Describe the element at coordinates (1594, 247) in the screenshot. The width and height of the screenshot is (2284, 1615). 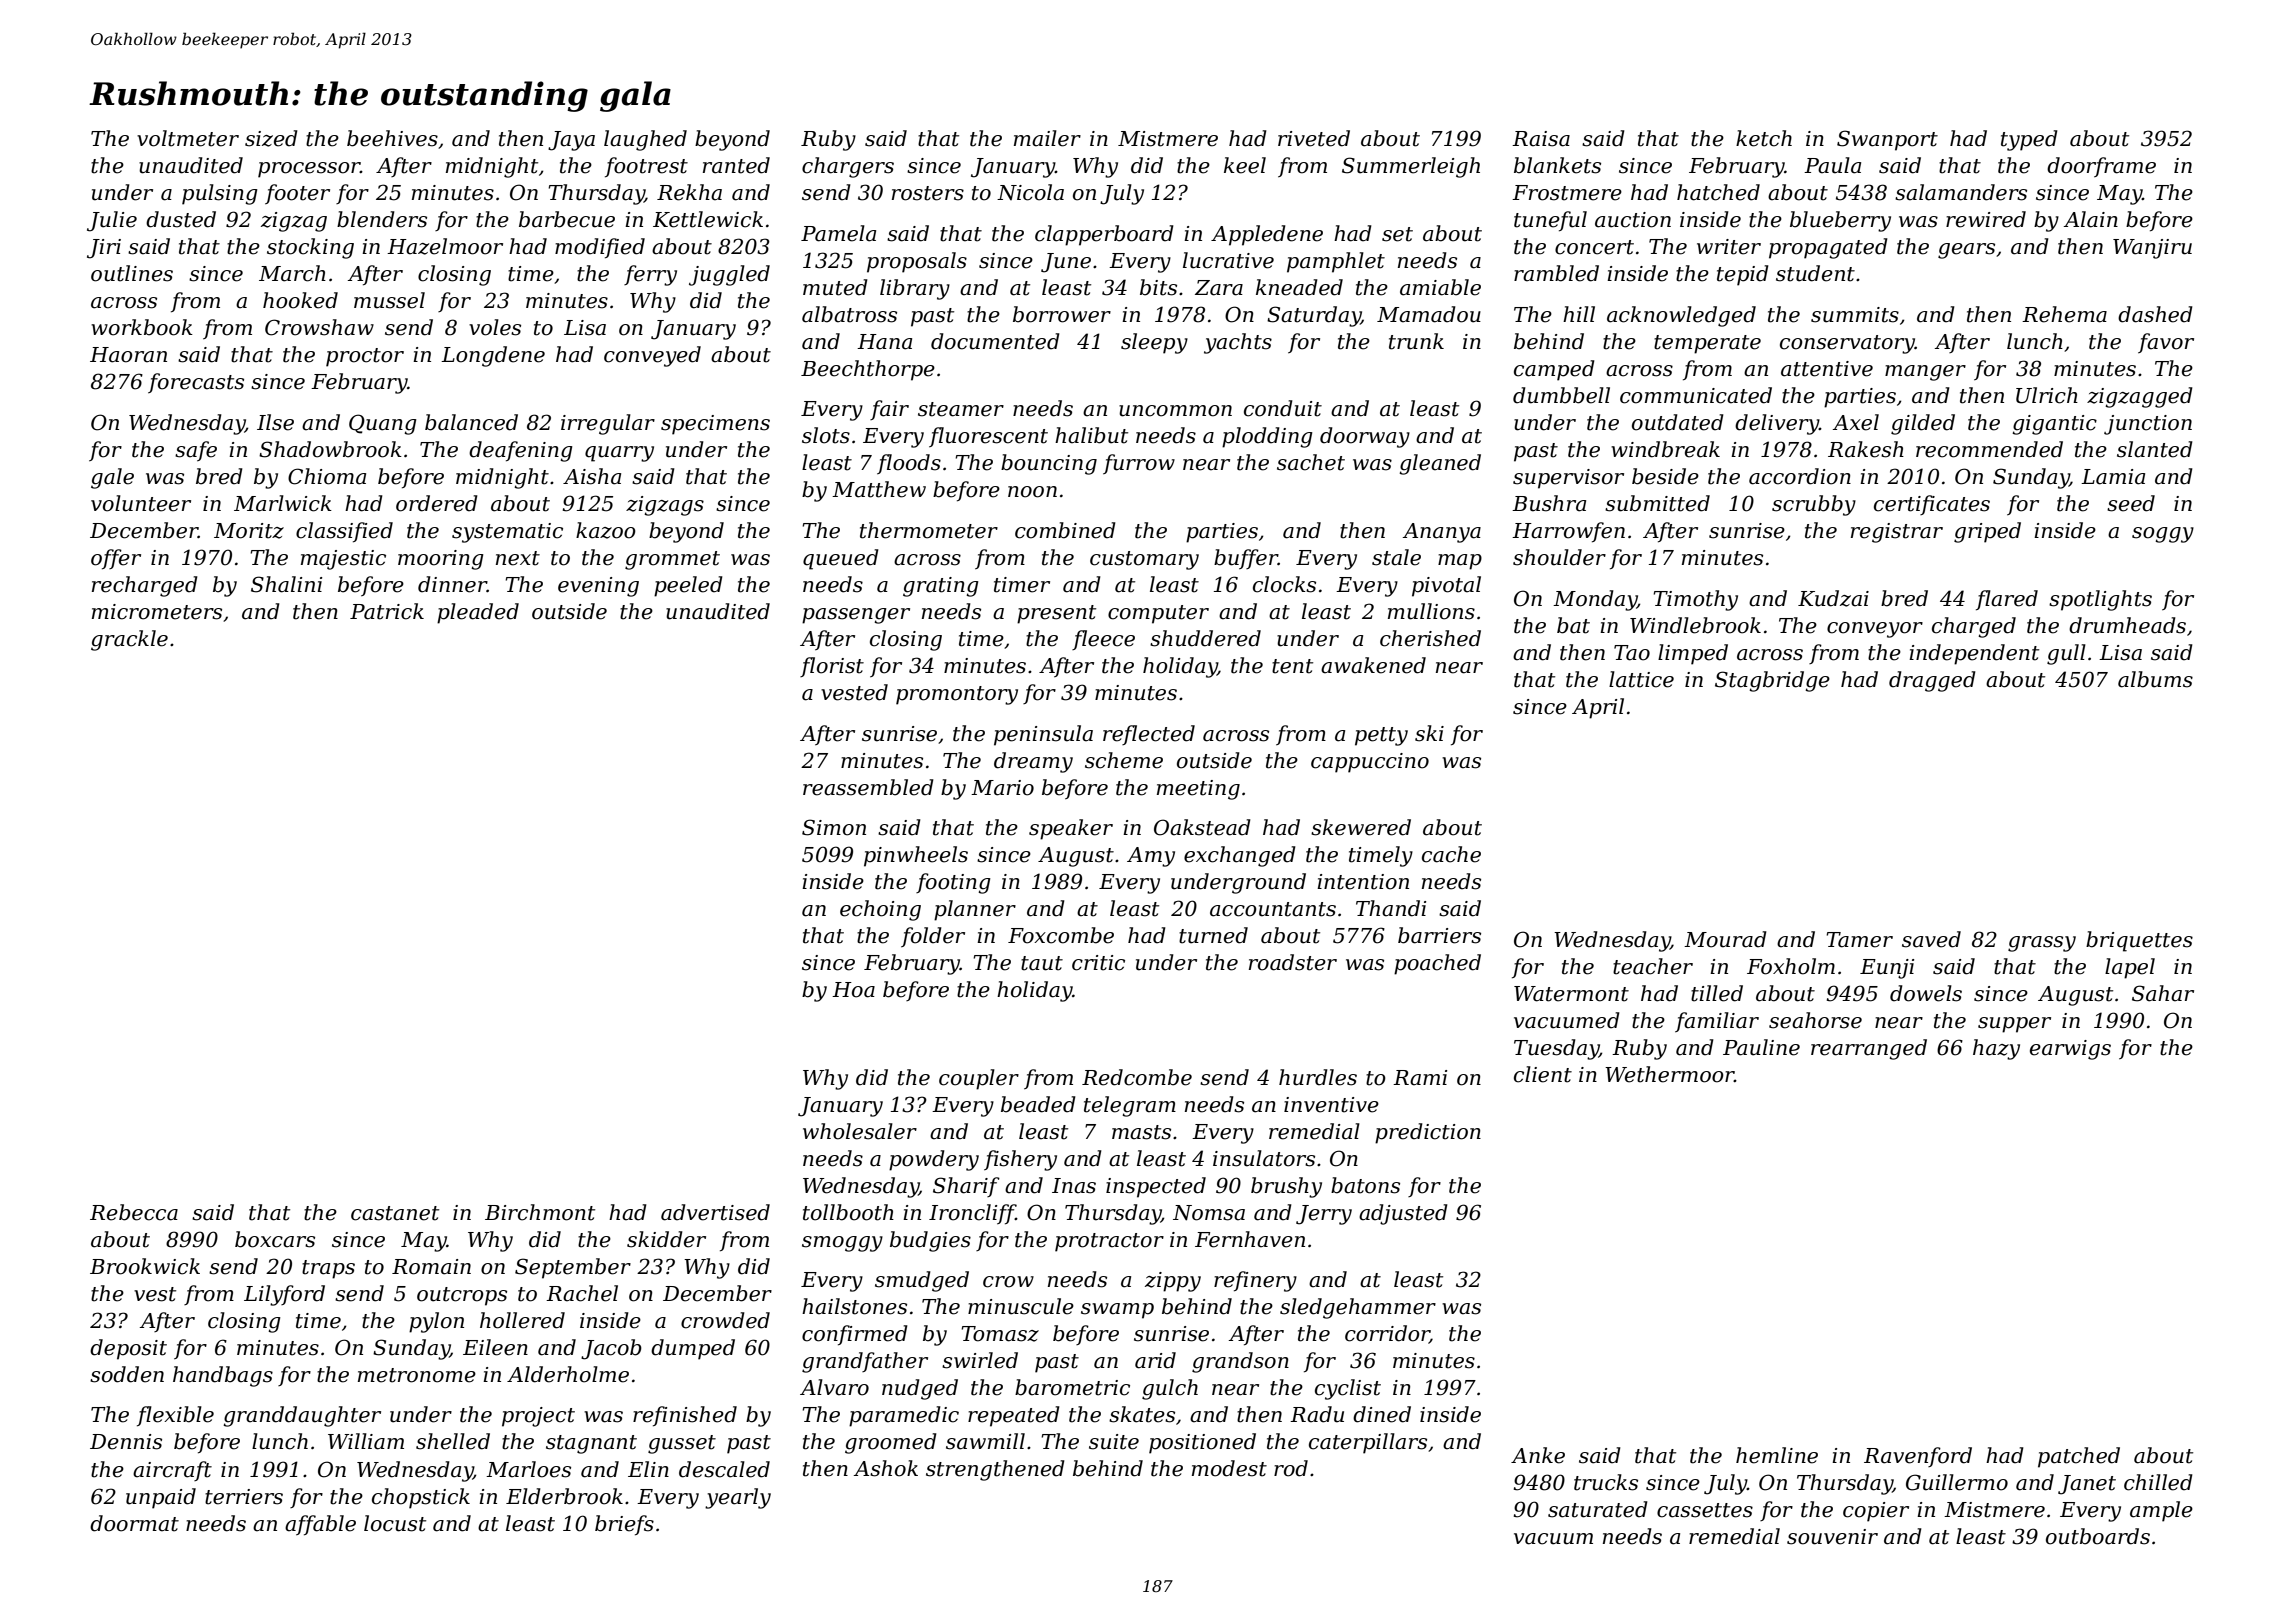
I see `concert` at that location.
